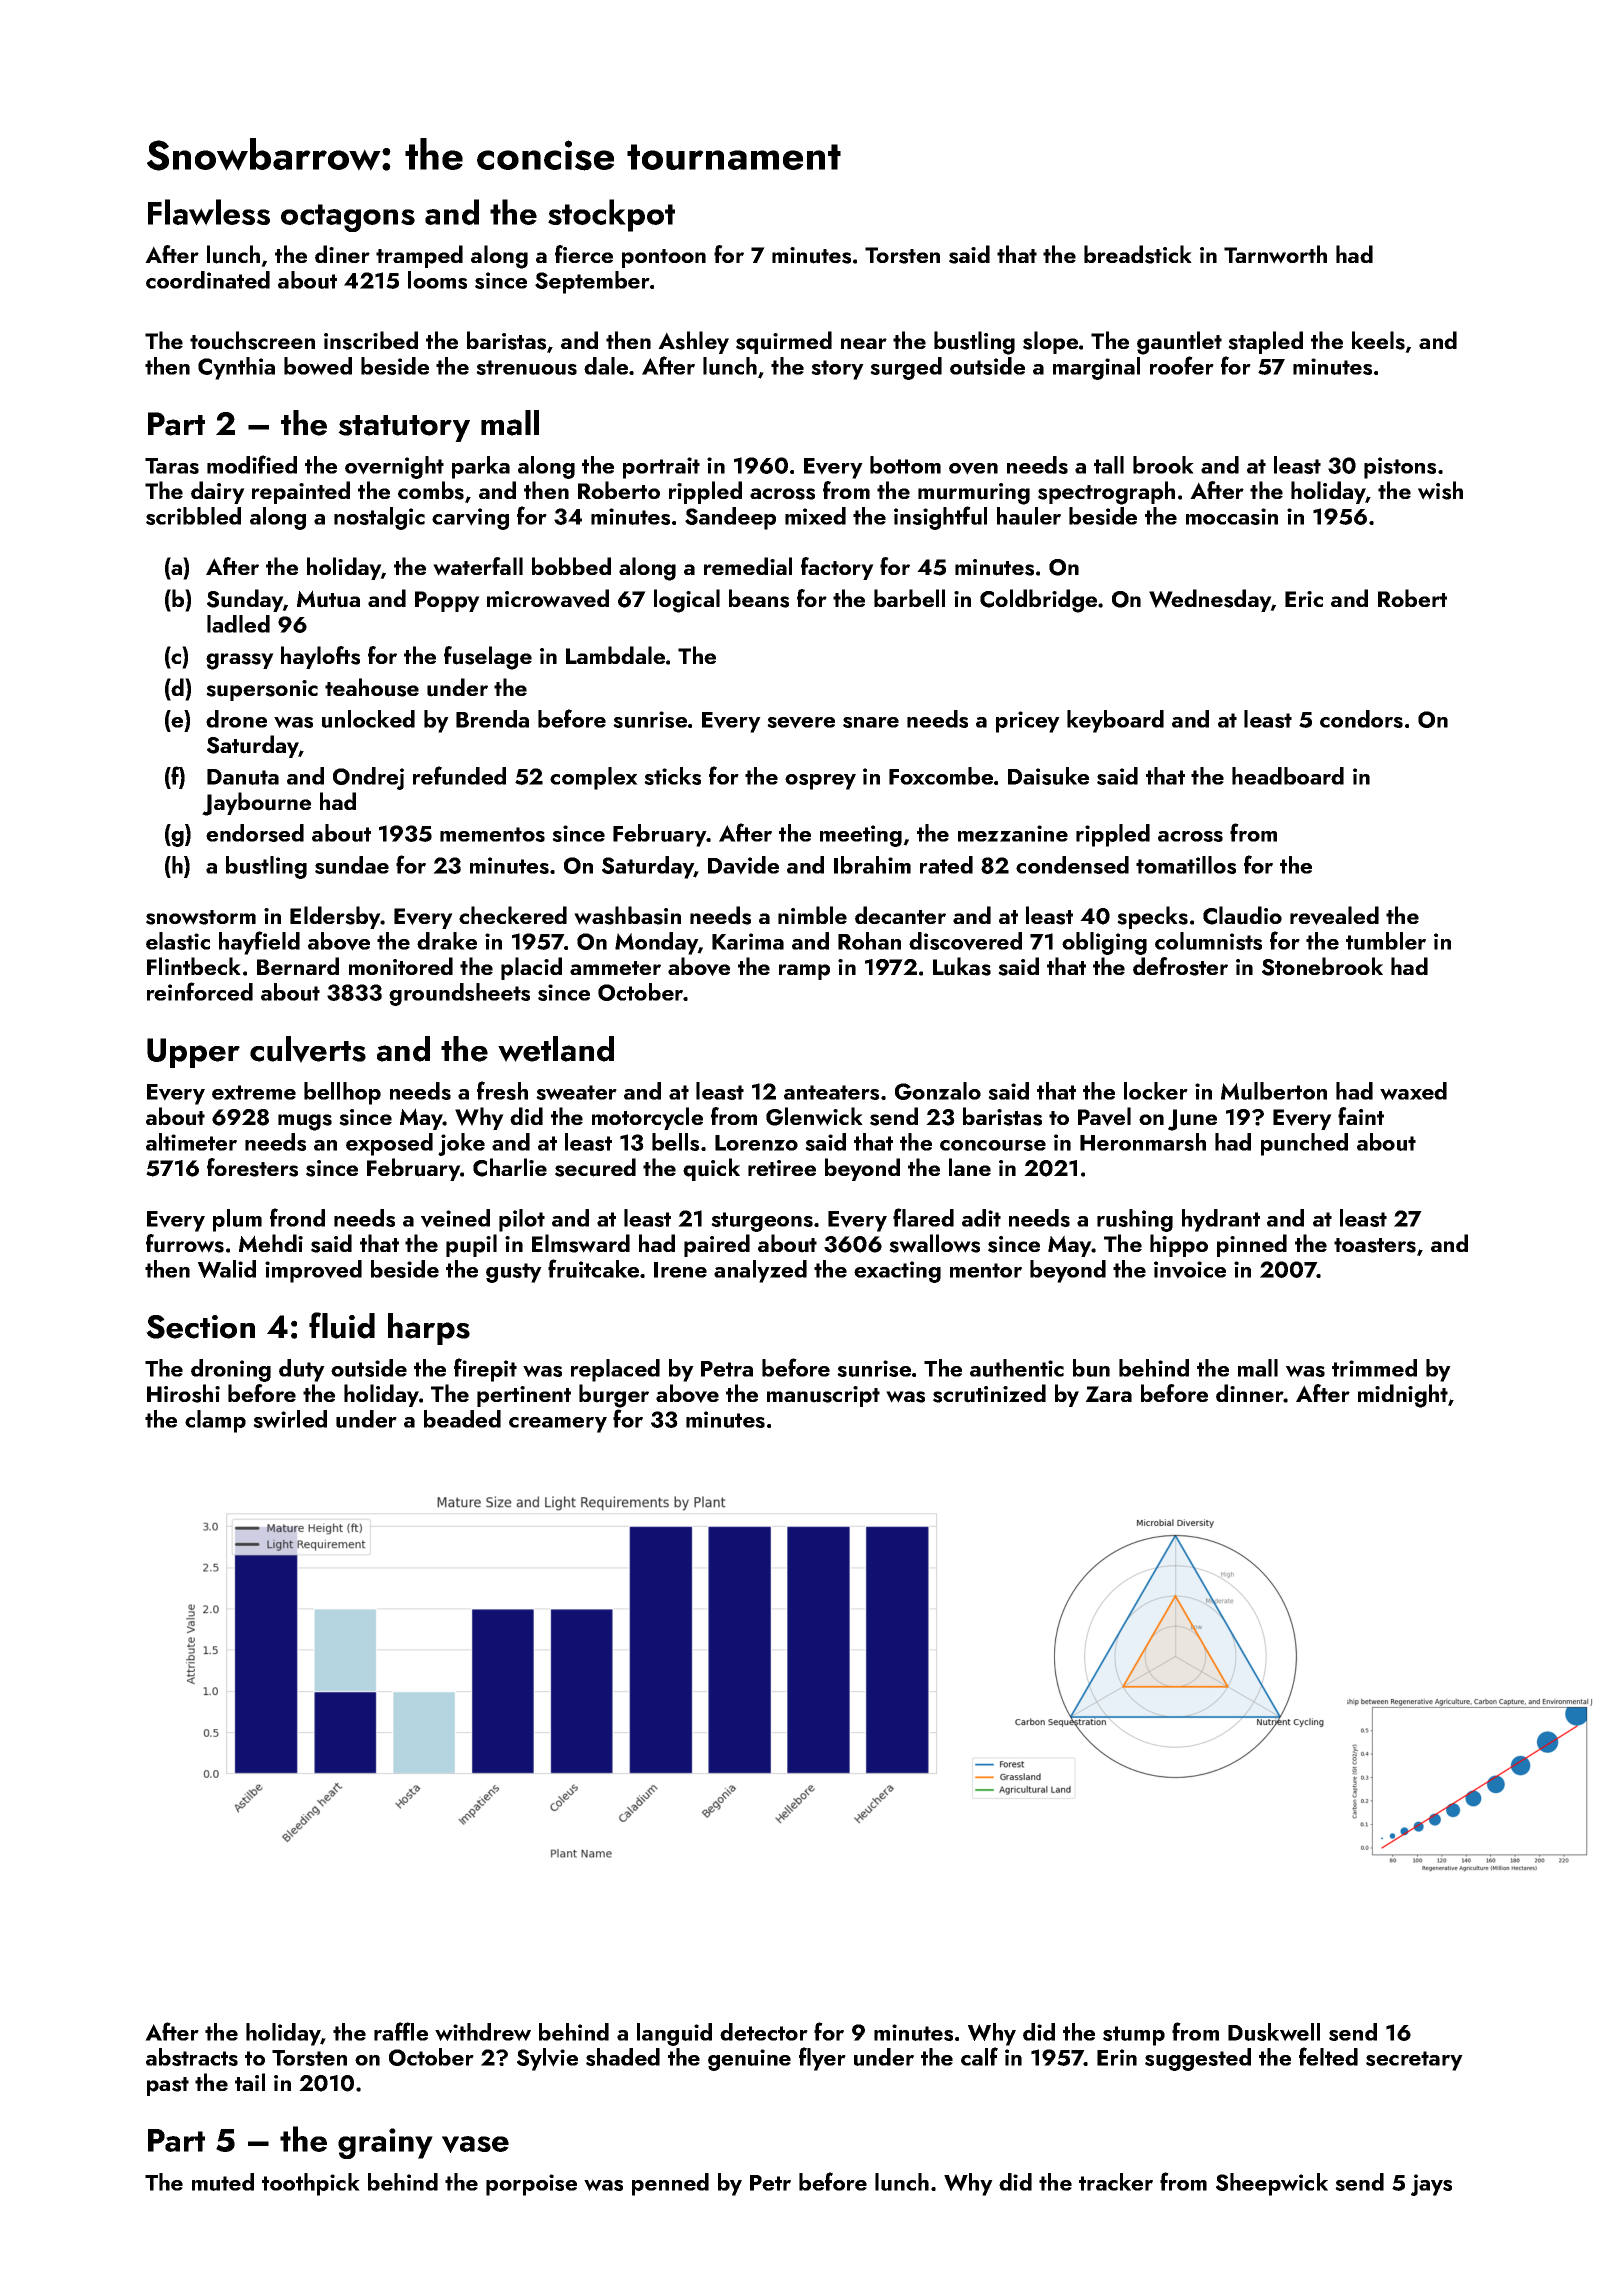  What do you see at coordinates (749, 2060) in the page?
I see `genuine` at bounding box center [749, 2060].
